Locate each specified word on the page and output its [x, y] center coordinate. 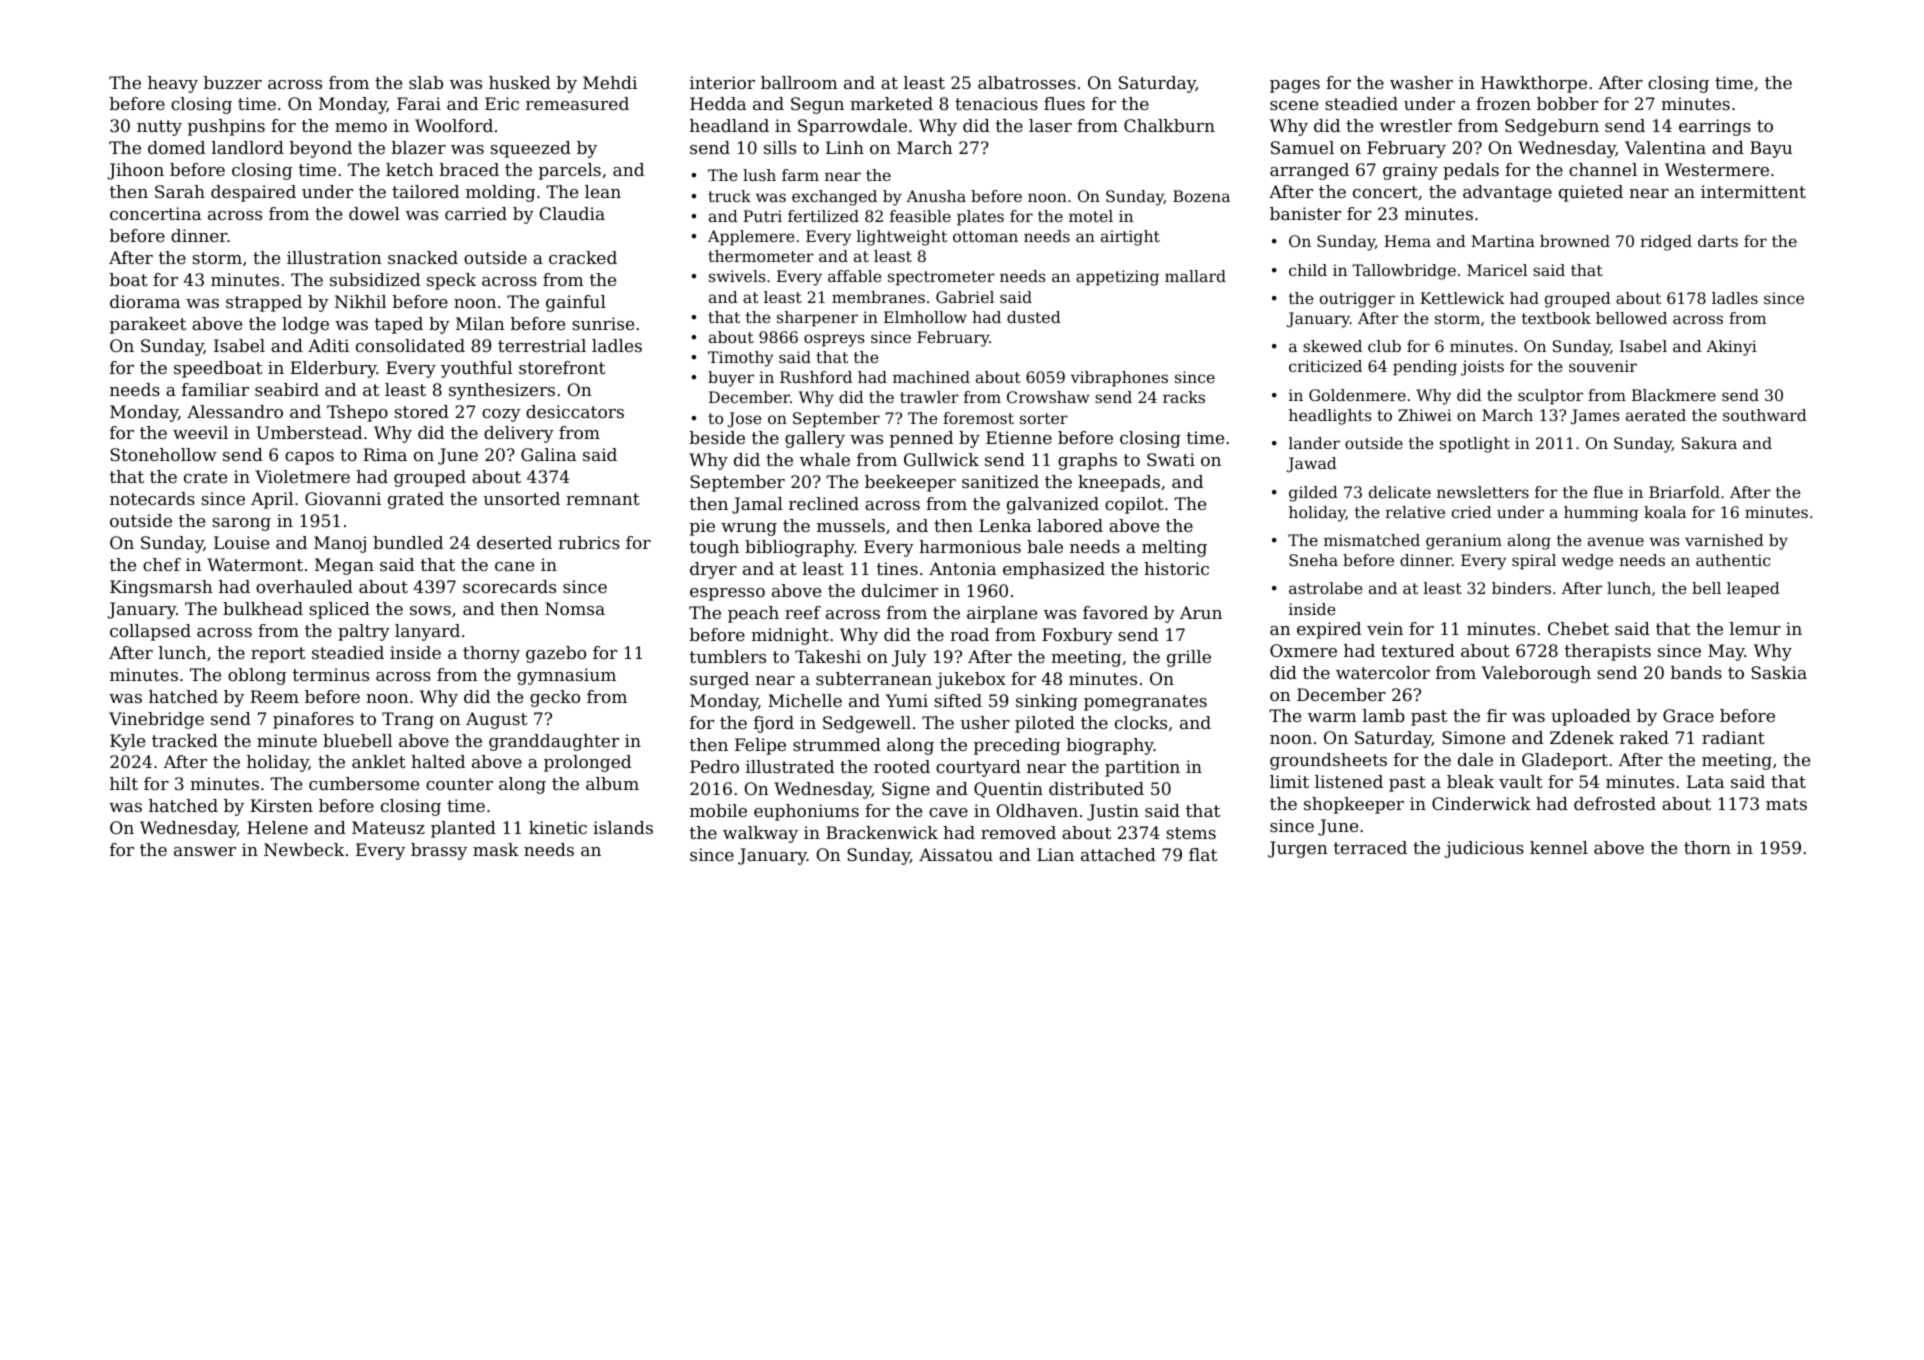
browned [1575, 241]
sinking [1047, 702]
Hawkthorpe [1534, 84]
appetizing [1117, 278]
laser [1050, 125]
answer [205, 851]
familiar [215, 389]
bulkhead [263, 608]
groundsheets [1328, 761]
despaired [253, 193]
